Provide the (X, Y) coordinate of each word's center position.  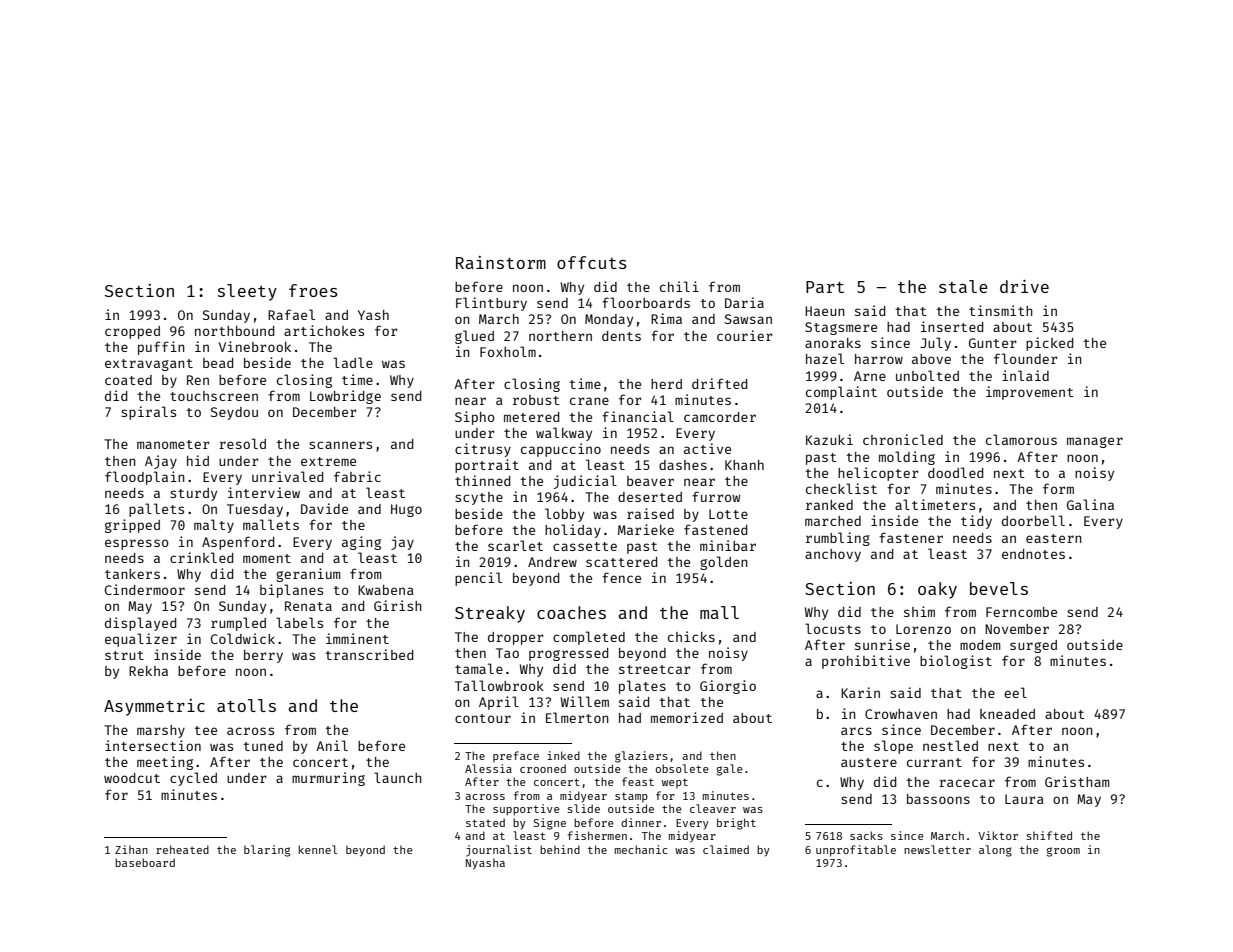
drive (1024, 286)
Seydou (234, 413)
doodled (955, 472)
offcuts (592, 262)
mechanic (641, 849)
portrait (487, 466)
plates (642, 687)
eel (1015, 692)
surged (1033, 646)
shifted (1049, 835)
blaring (267, 851)
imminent (357, 638)
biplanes (291, 591)
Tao (507, 653)
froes (313, 290)
